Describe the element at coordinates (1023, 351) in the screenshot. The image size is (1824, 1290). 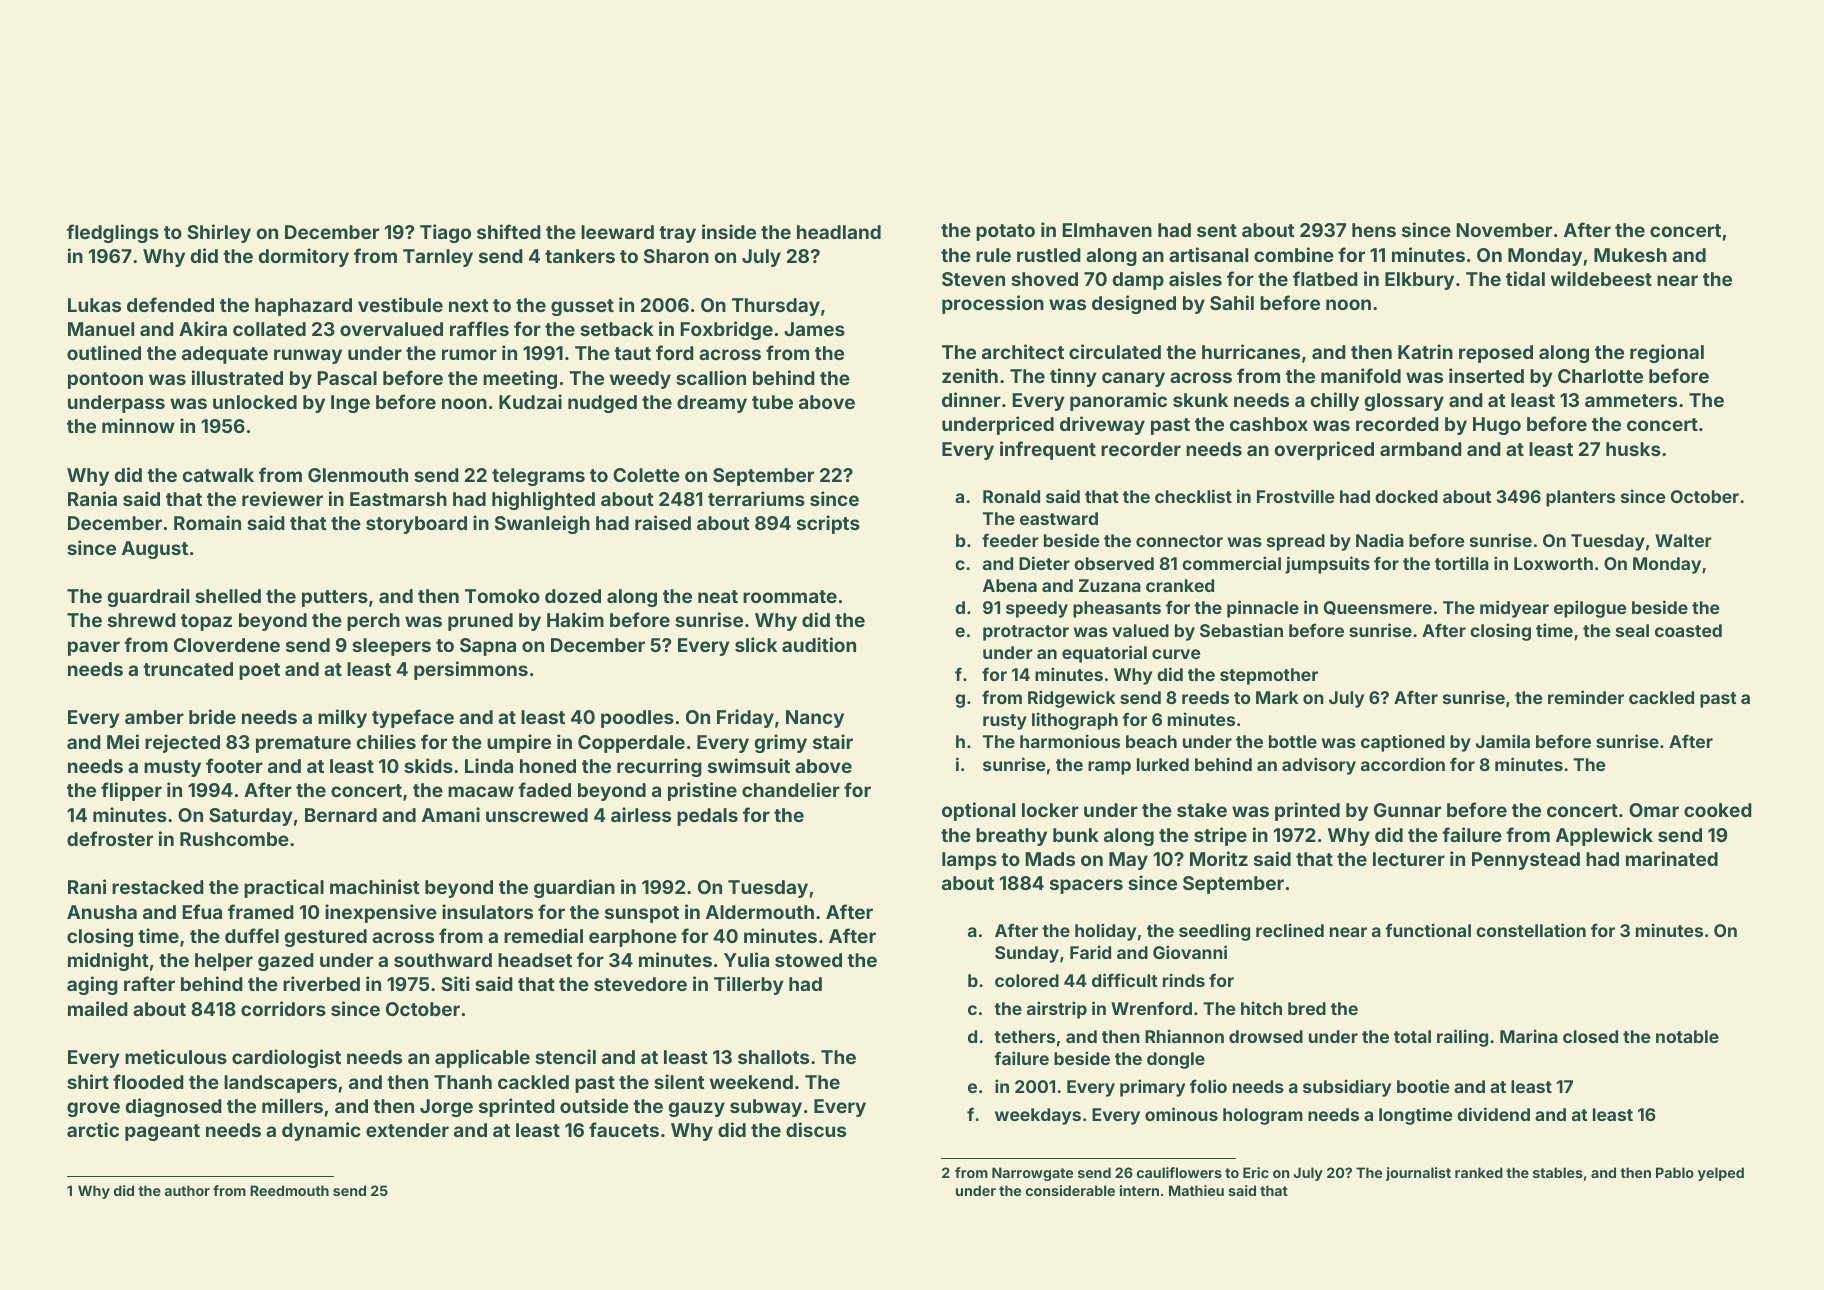
I see `architect` at that location.
